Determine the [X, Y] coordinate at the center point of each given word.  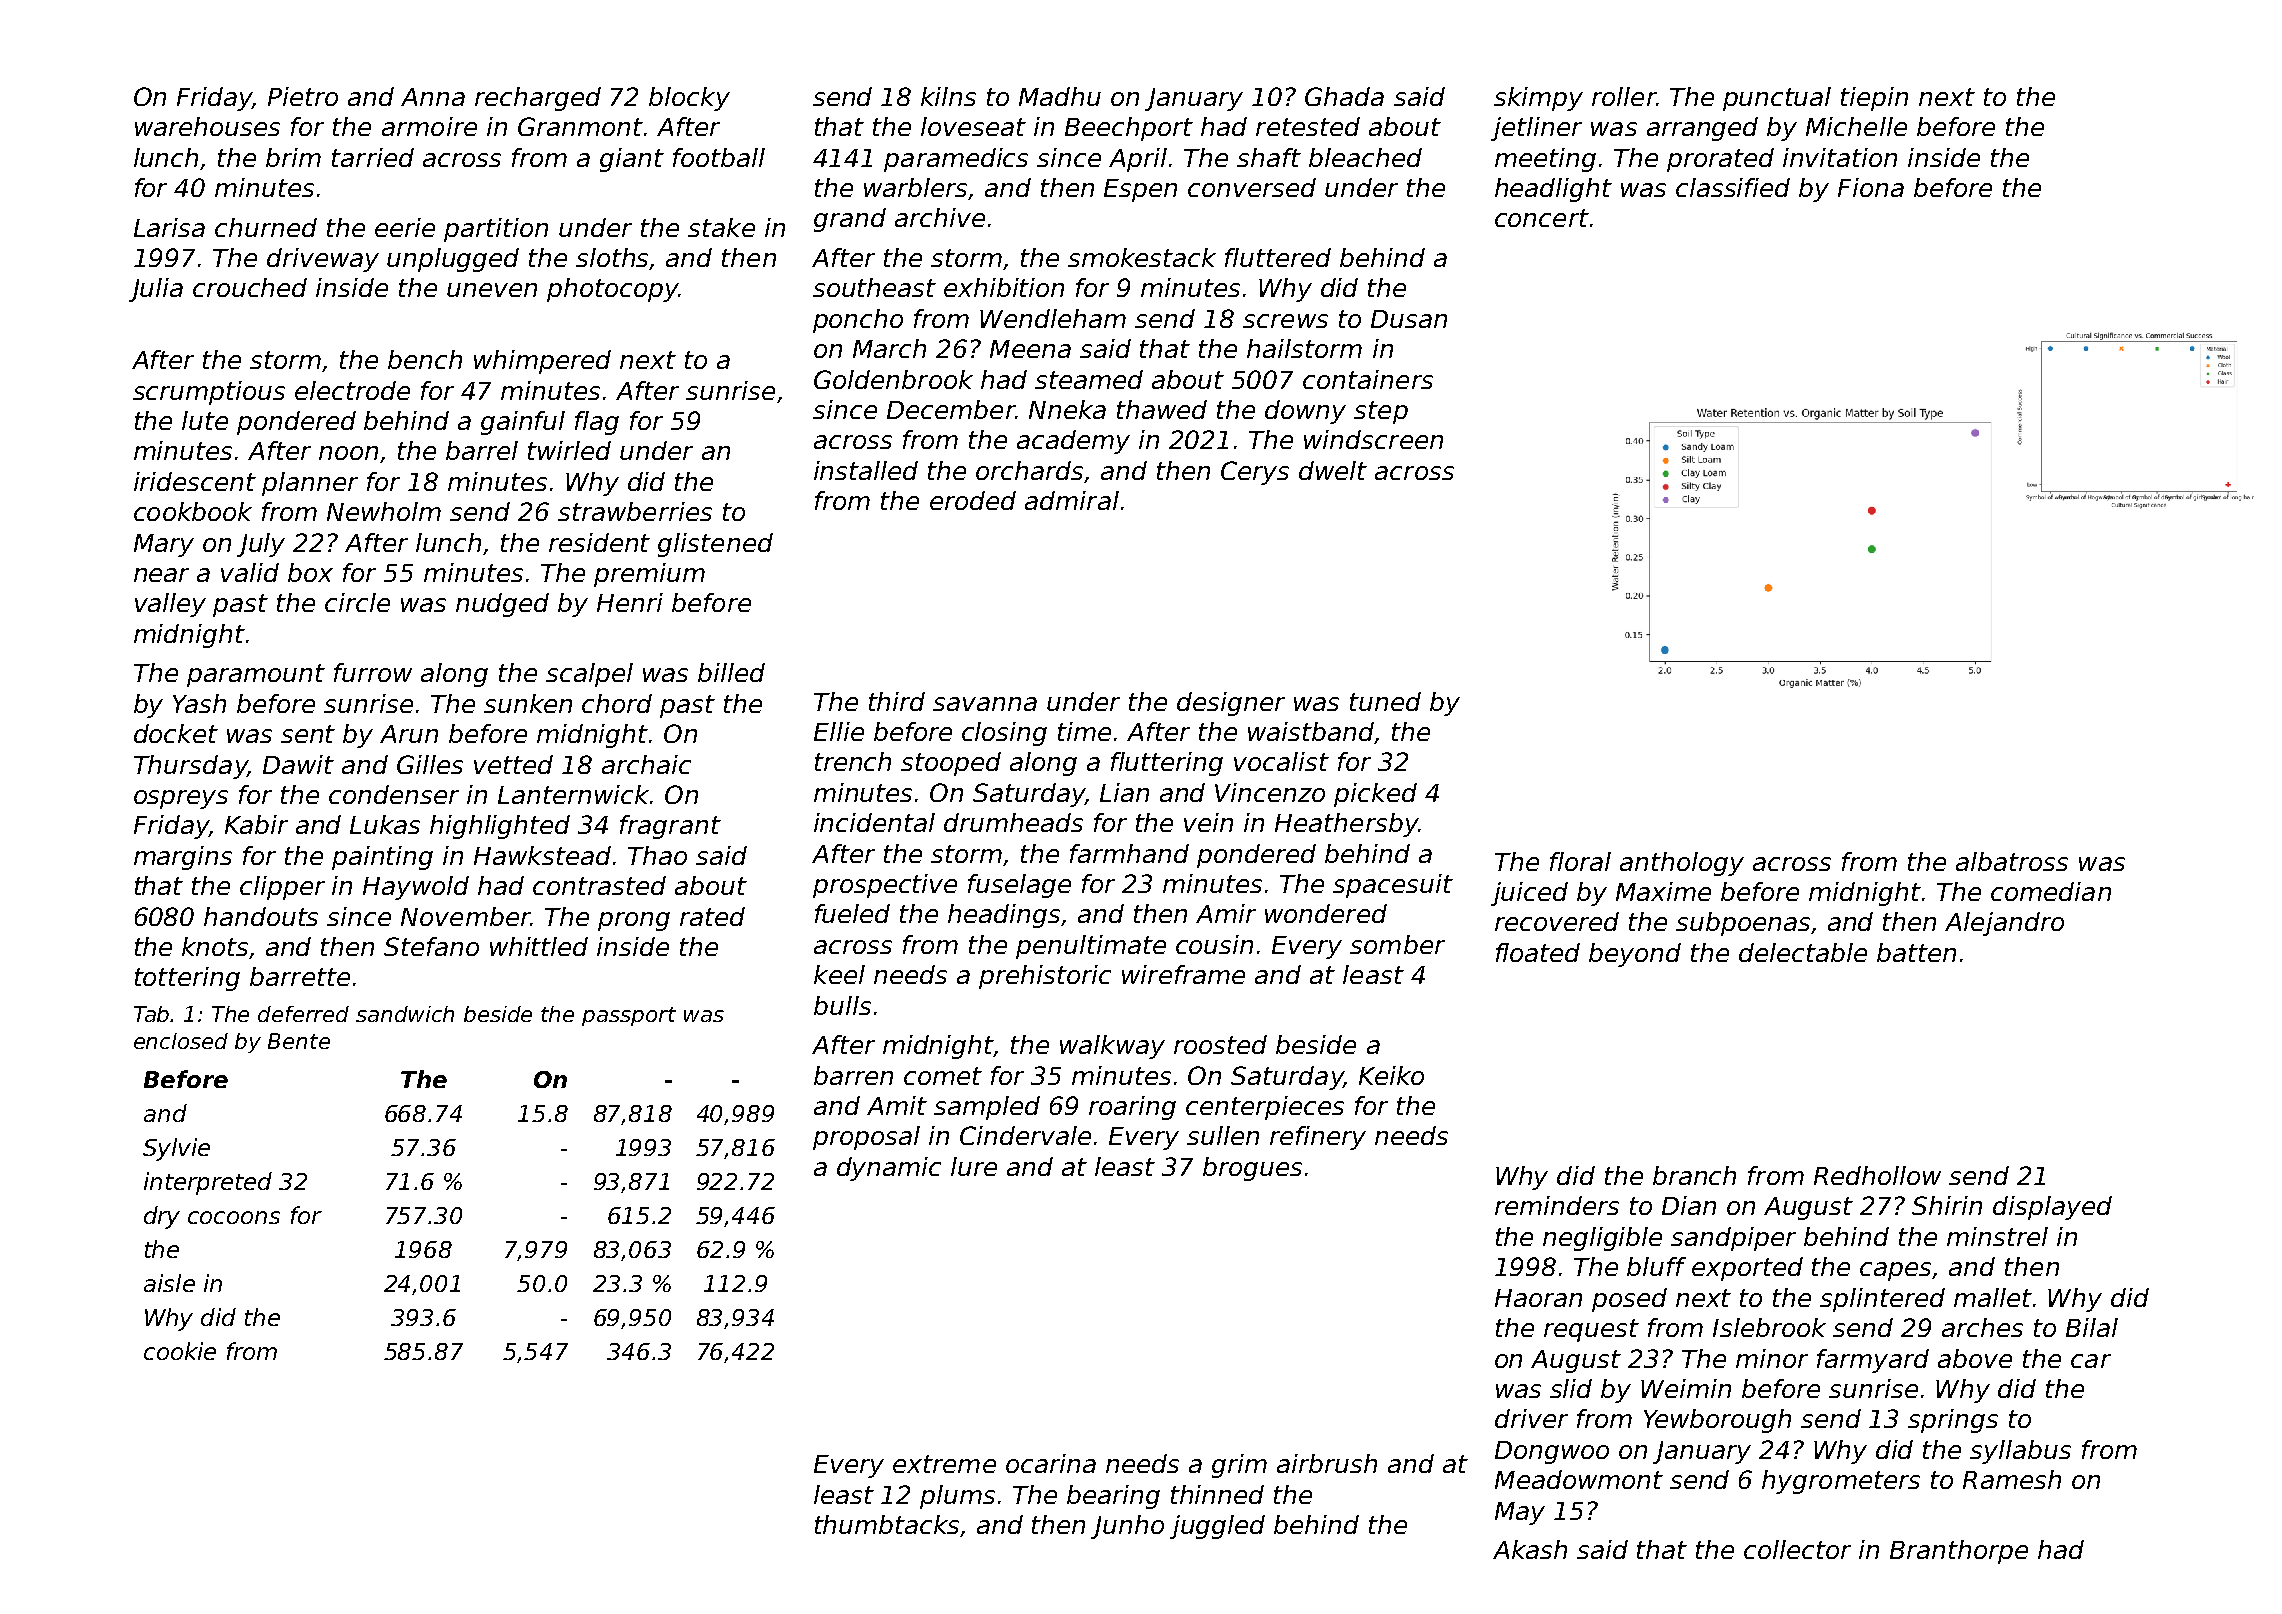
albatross [2012, 861]
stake [721, 227]
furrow [373, 672]
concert [1542, 218]
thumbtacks [888, 1526]
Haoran [1538, 1298]
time [1084, 731]
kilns [948, 96]
